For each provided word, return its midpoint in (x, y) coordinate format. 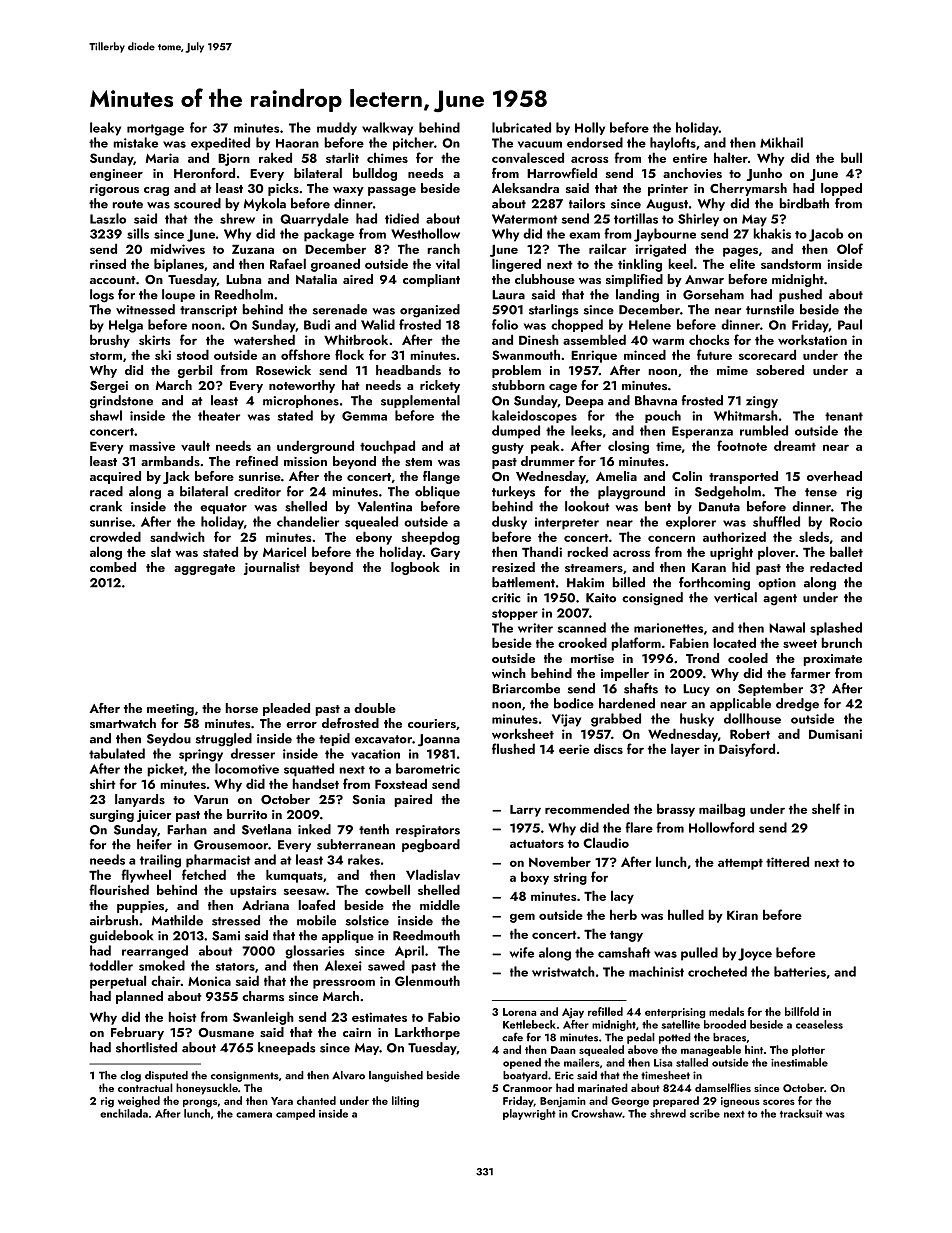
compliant (431, 280)
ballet (846, 551)
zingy (762, 402)
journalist (272, 568)
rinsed (108, 263)
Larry (525, 811)
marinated (603, 1087)
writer (535, 628)
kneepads (287, 1048)
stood (193, 354)
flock (349, 354)
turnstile (770, 309)
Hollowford (721, 827)
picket (165, 770)
